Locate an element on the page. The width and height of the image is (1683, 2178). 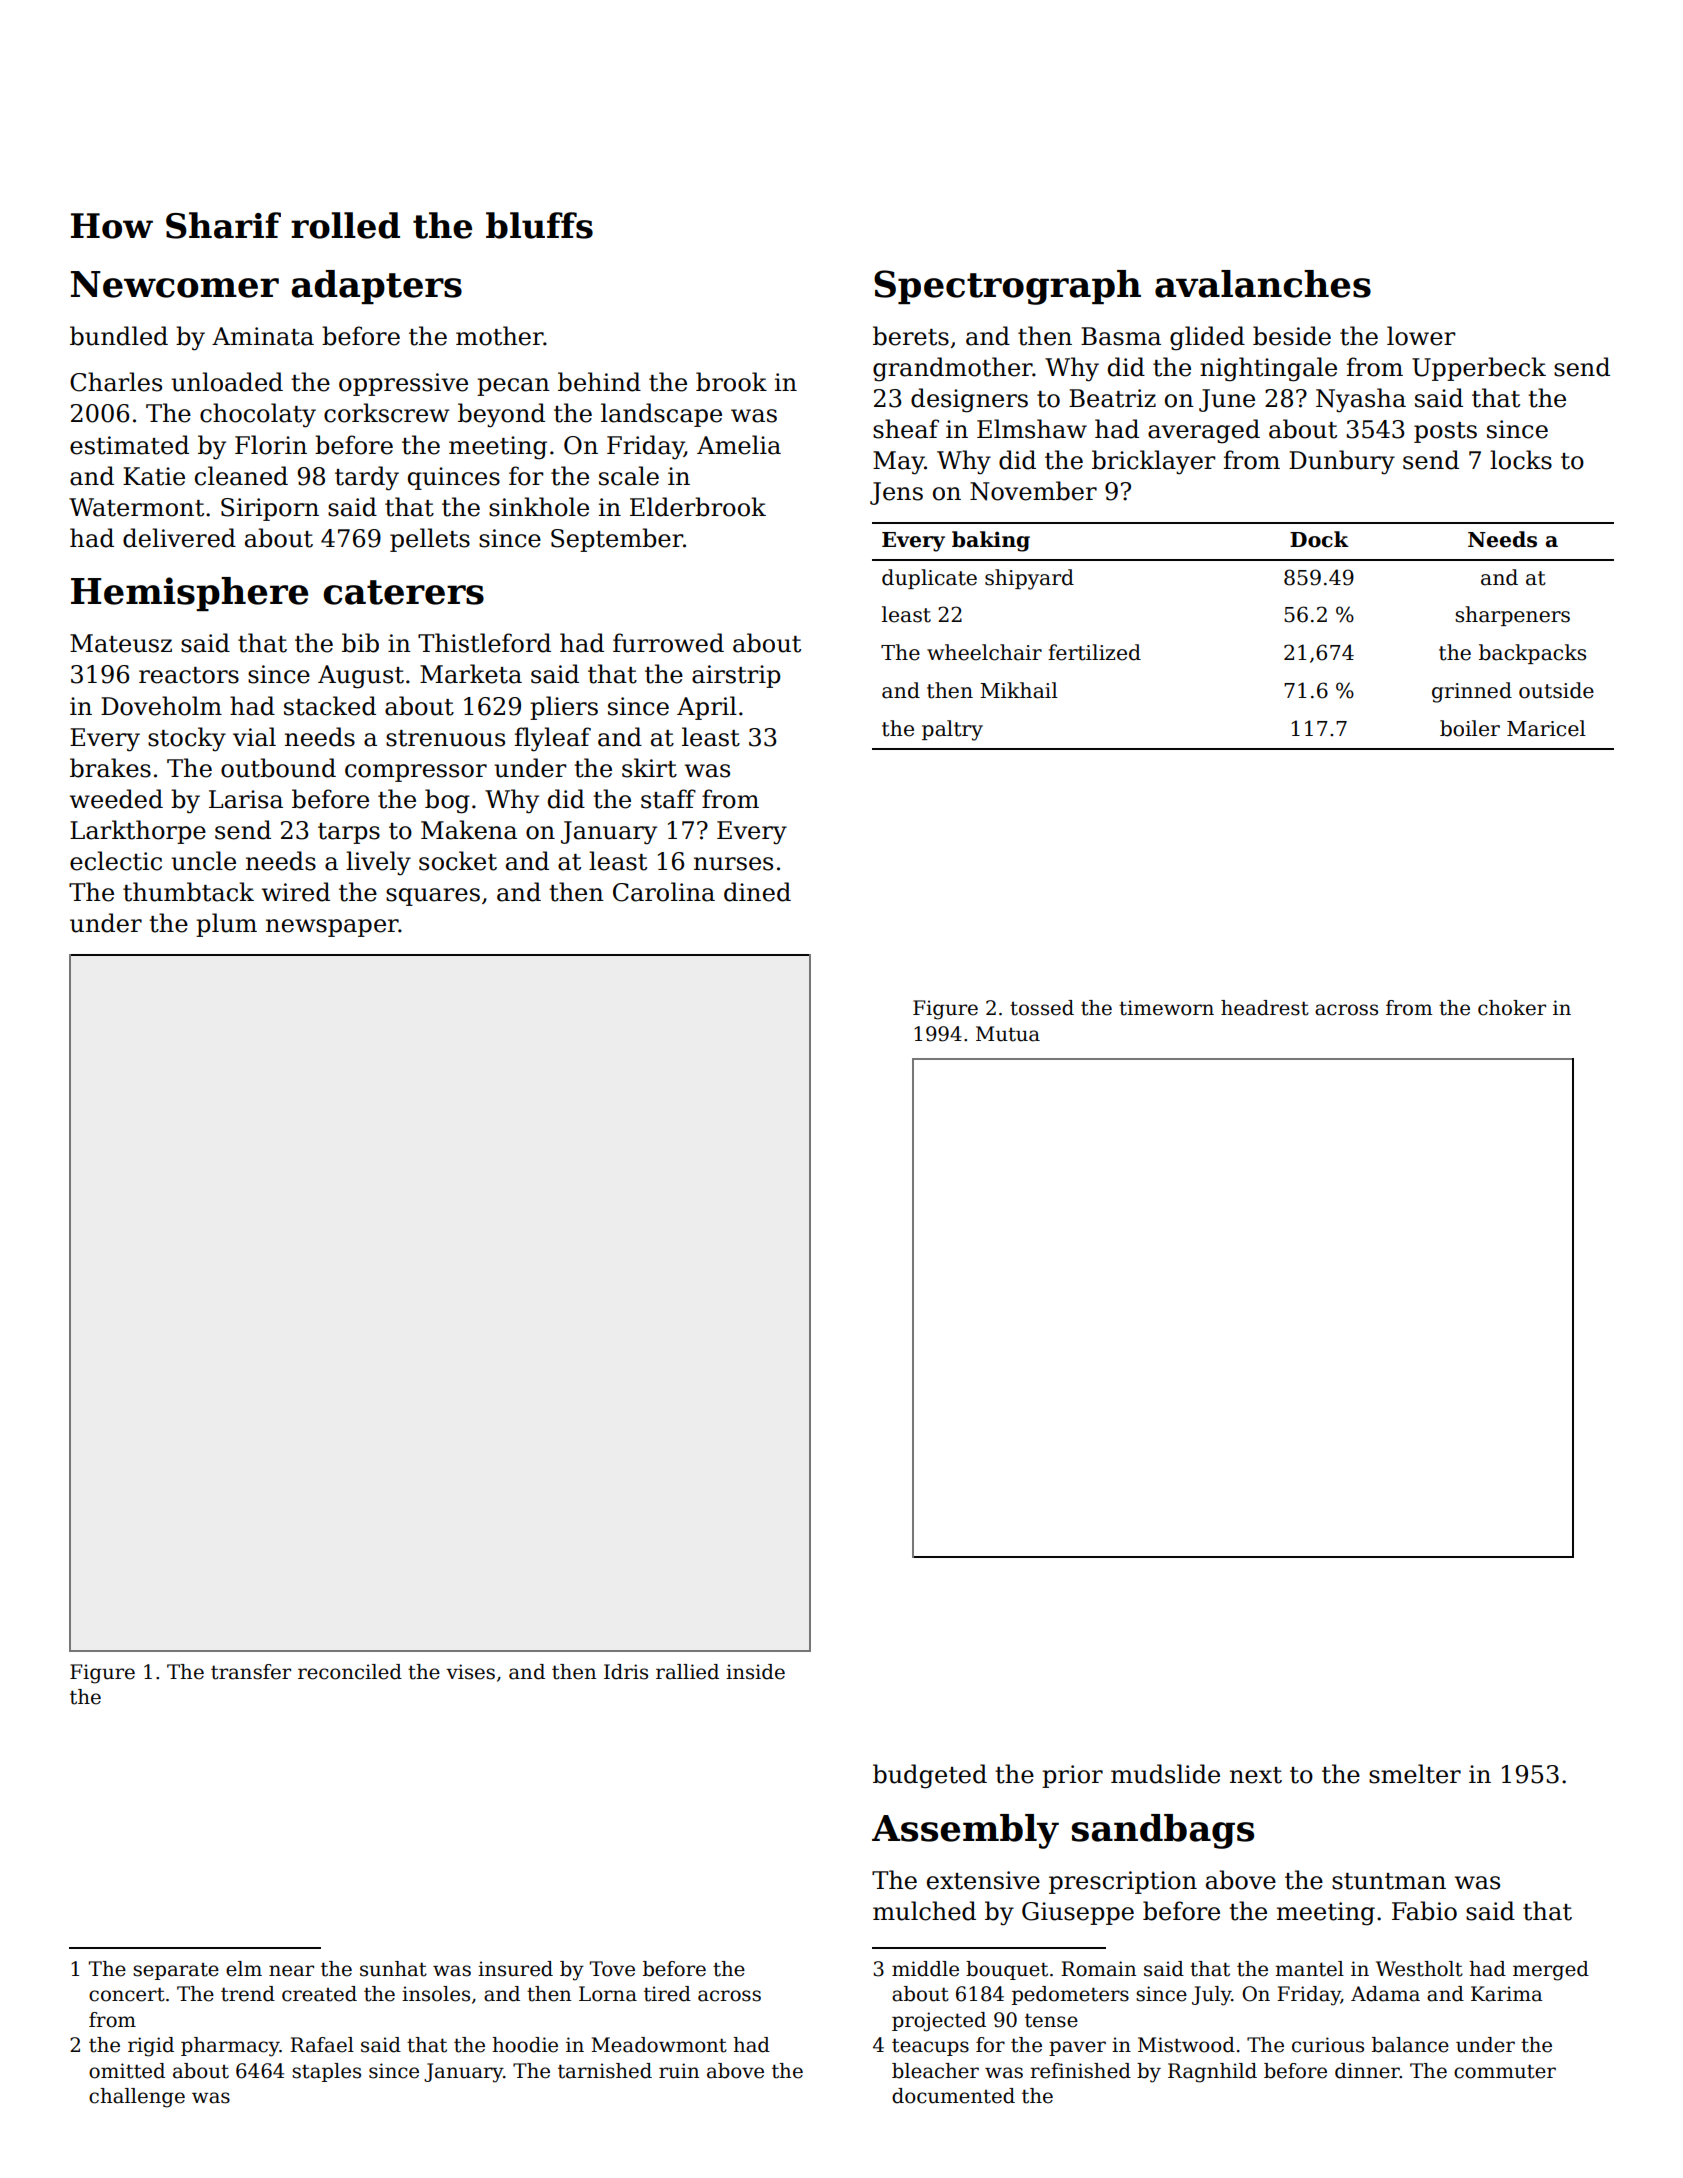
documented is located at coordinates (953, 2096).
